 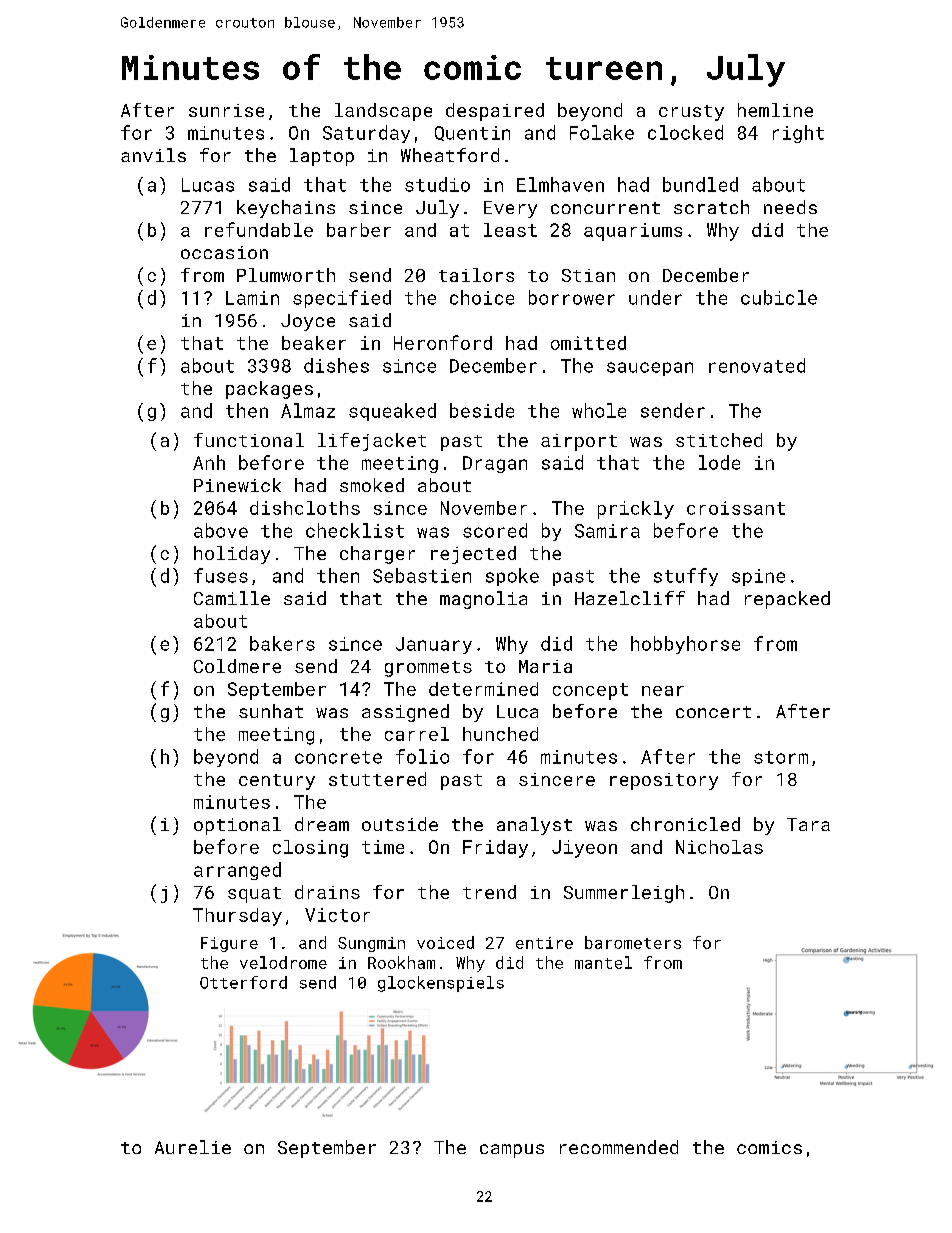 What do you see at coordinates (193, 1147) in the screenshot?
I see `Aurelie` at bounding box center [193, 1147].
